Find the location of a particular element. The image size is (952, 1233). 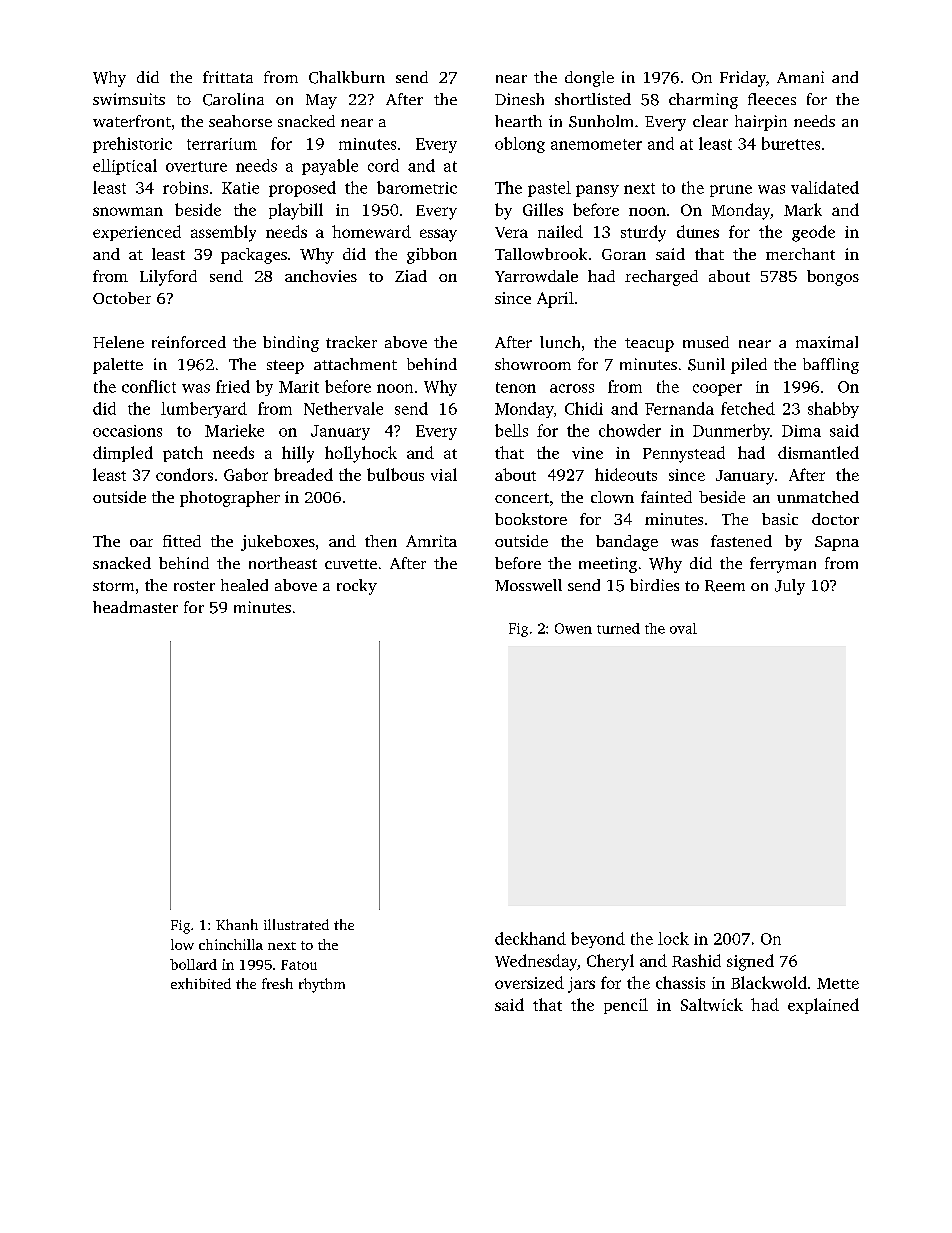

rhythm is located at coordinates (322, 985).
